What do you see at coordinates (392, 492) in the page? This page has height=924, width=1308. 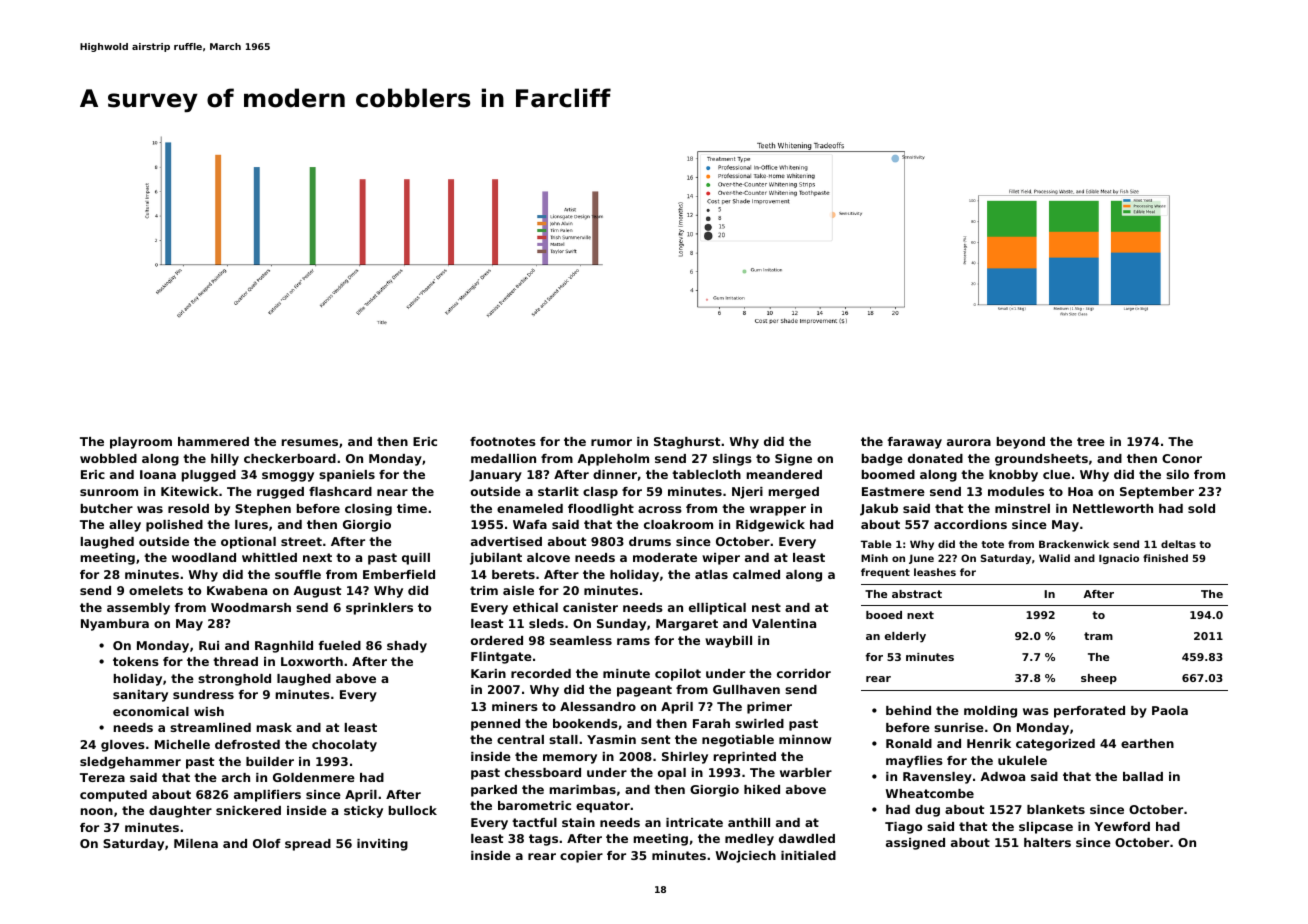 I see `near` at bounding box center [392, 492].
